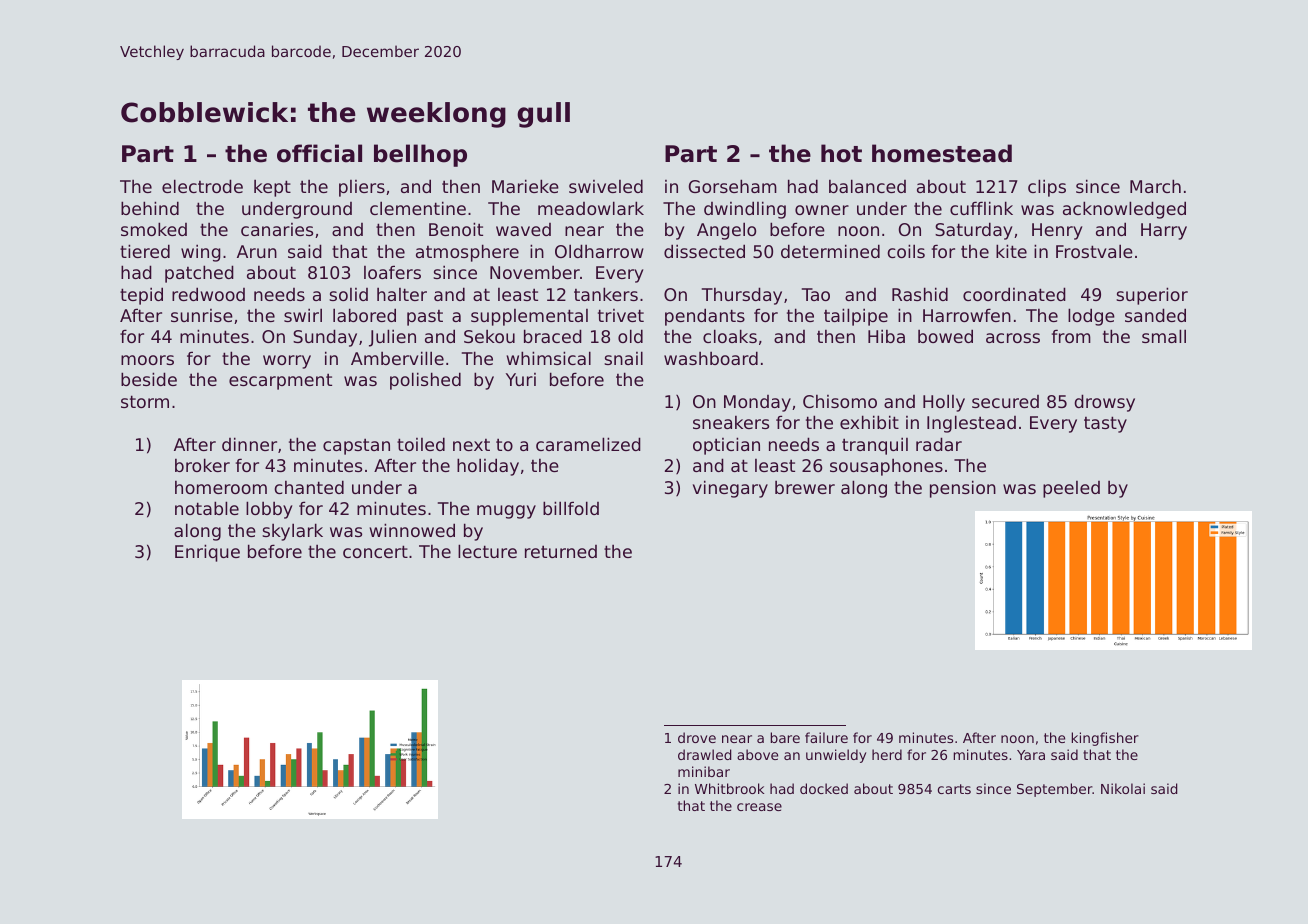  I want to click on lobby, so click(269, 510).
